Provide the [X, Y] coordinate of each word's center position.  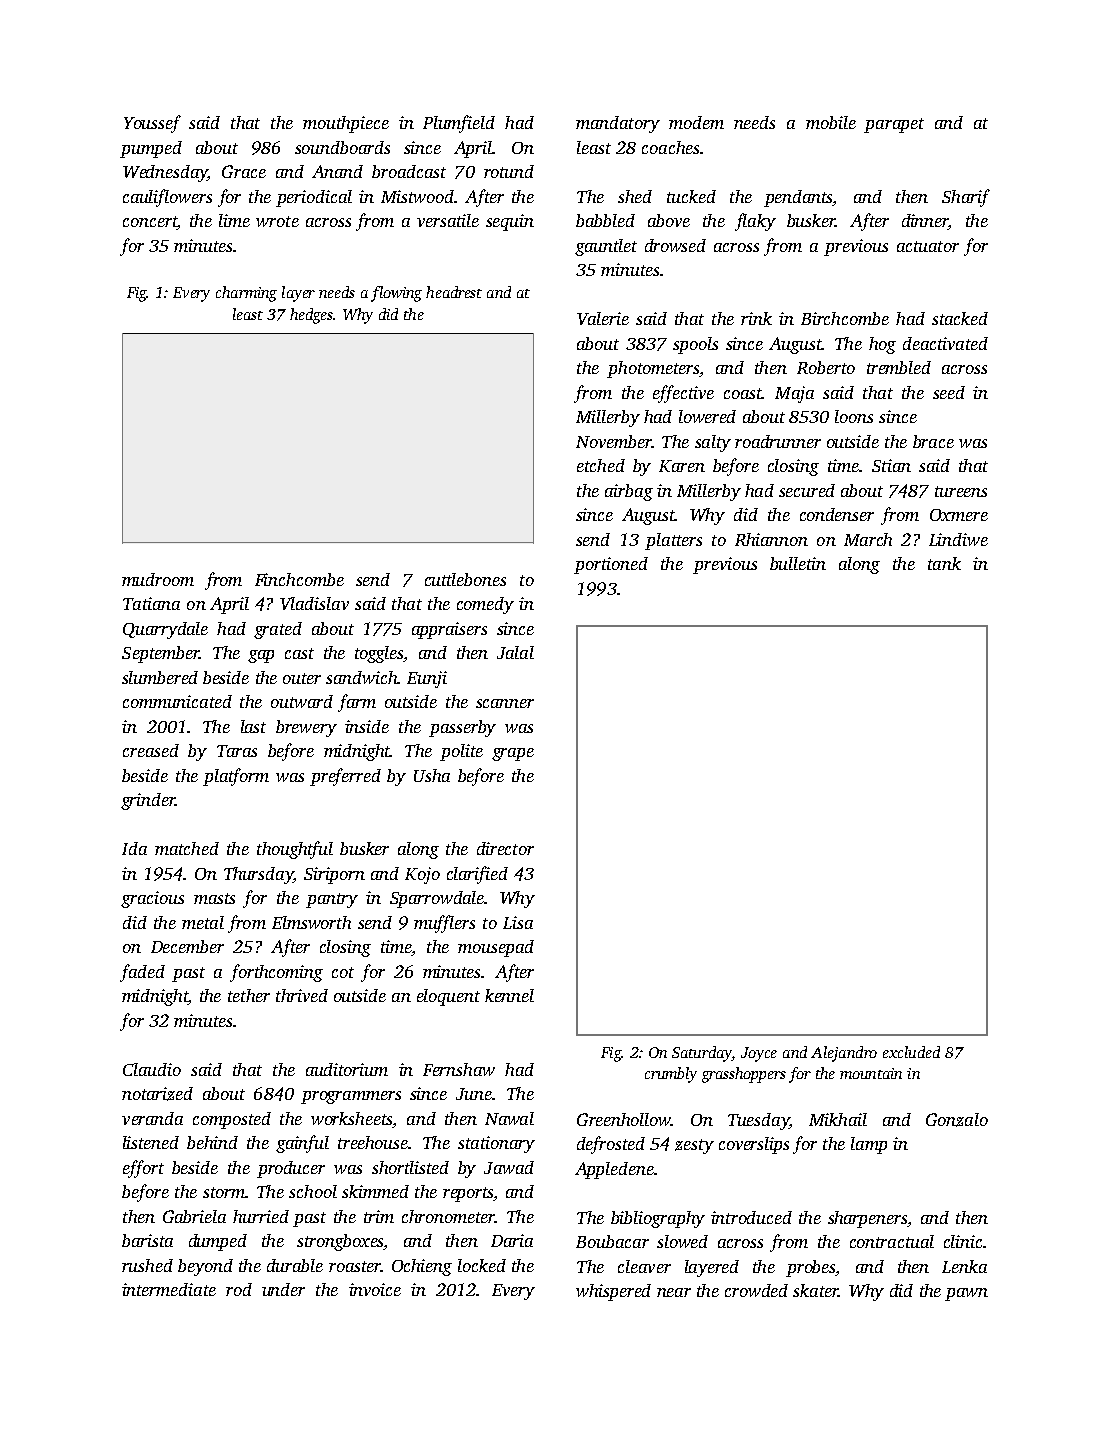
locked [482, 1265]
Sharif [966, 198]
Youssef [152, 124]
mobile [831, 122]
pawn [966, 1294]
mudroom [158, 579]
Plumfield [459, 124]
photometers [653, 369]
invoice [375, 1289]
